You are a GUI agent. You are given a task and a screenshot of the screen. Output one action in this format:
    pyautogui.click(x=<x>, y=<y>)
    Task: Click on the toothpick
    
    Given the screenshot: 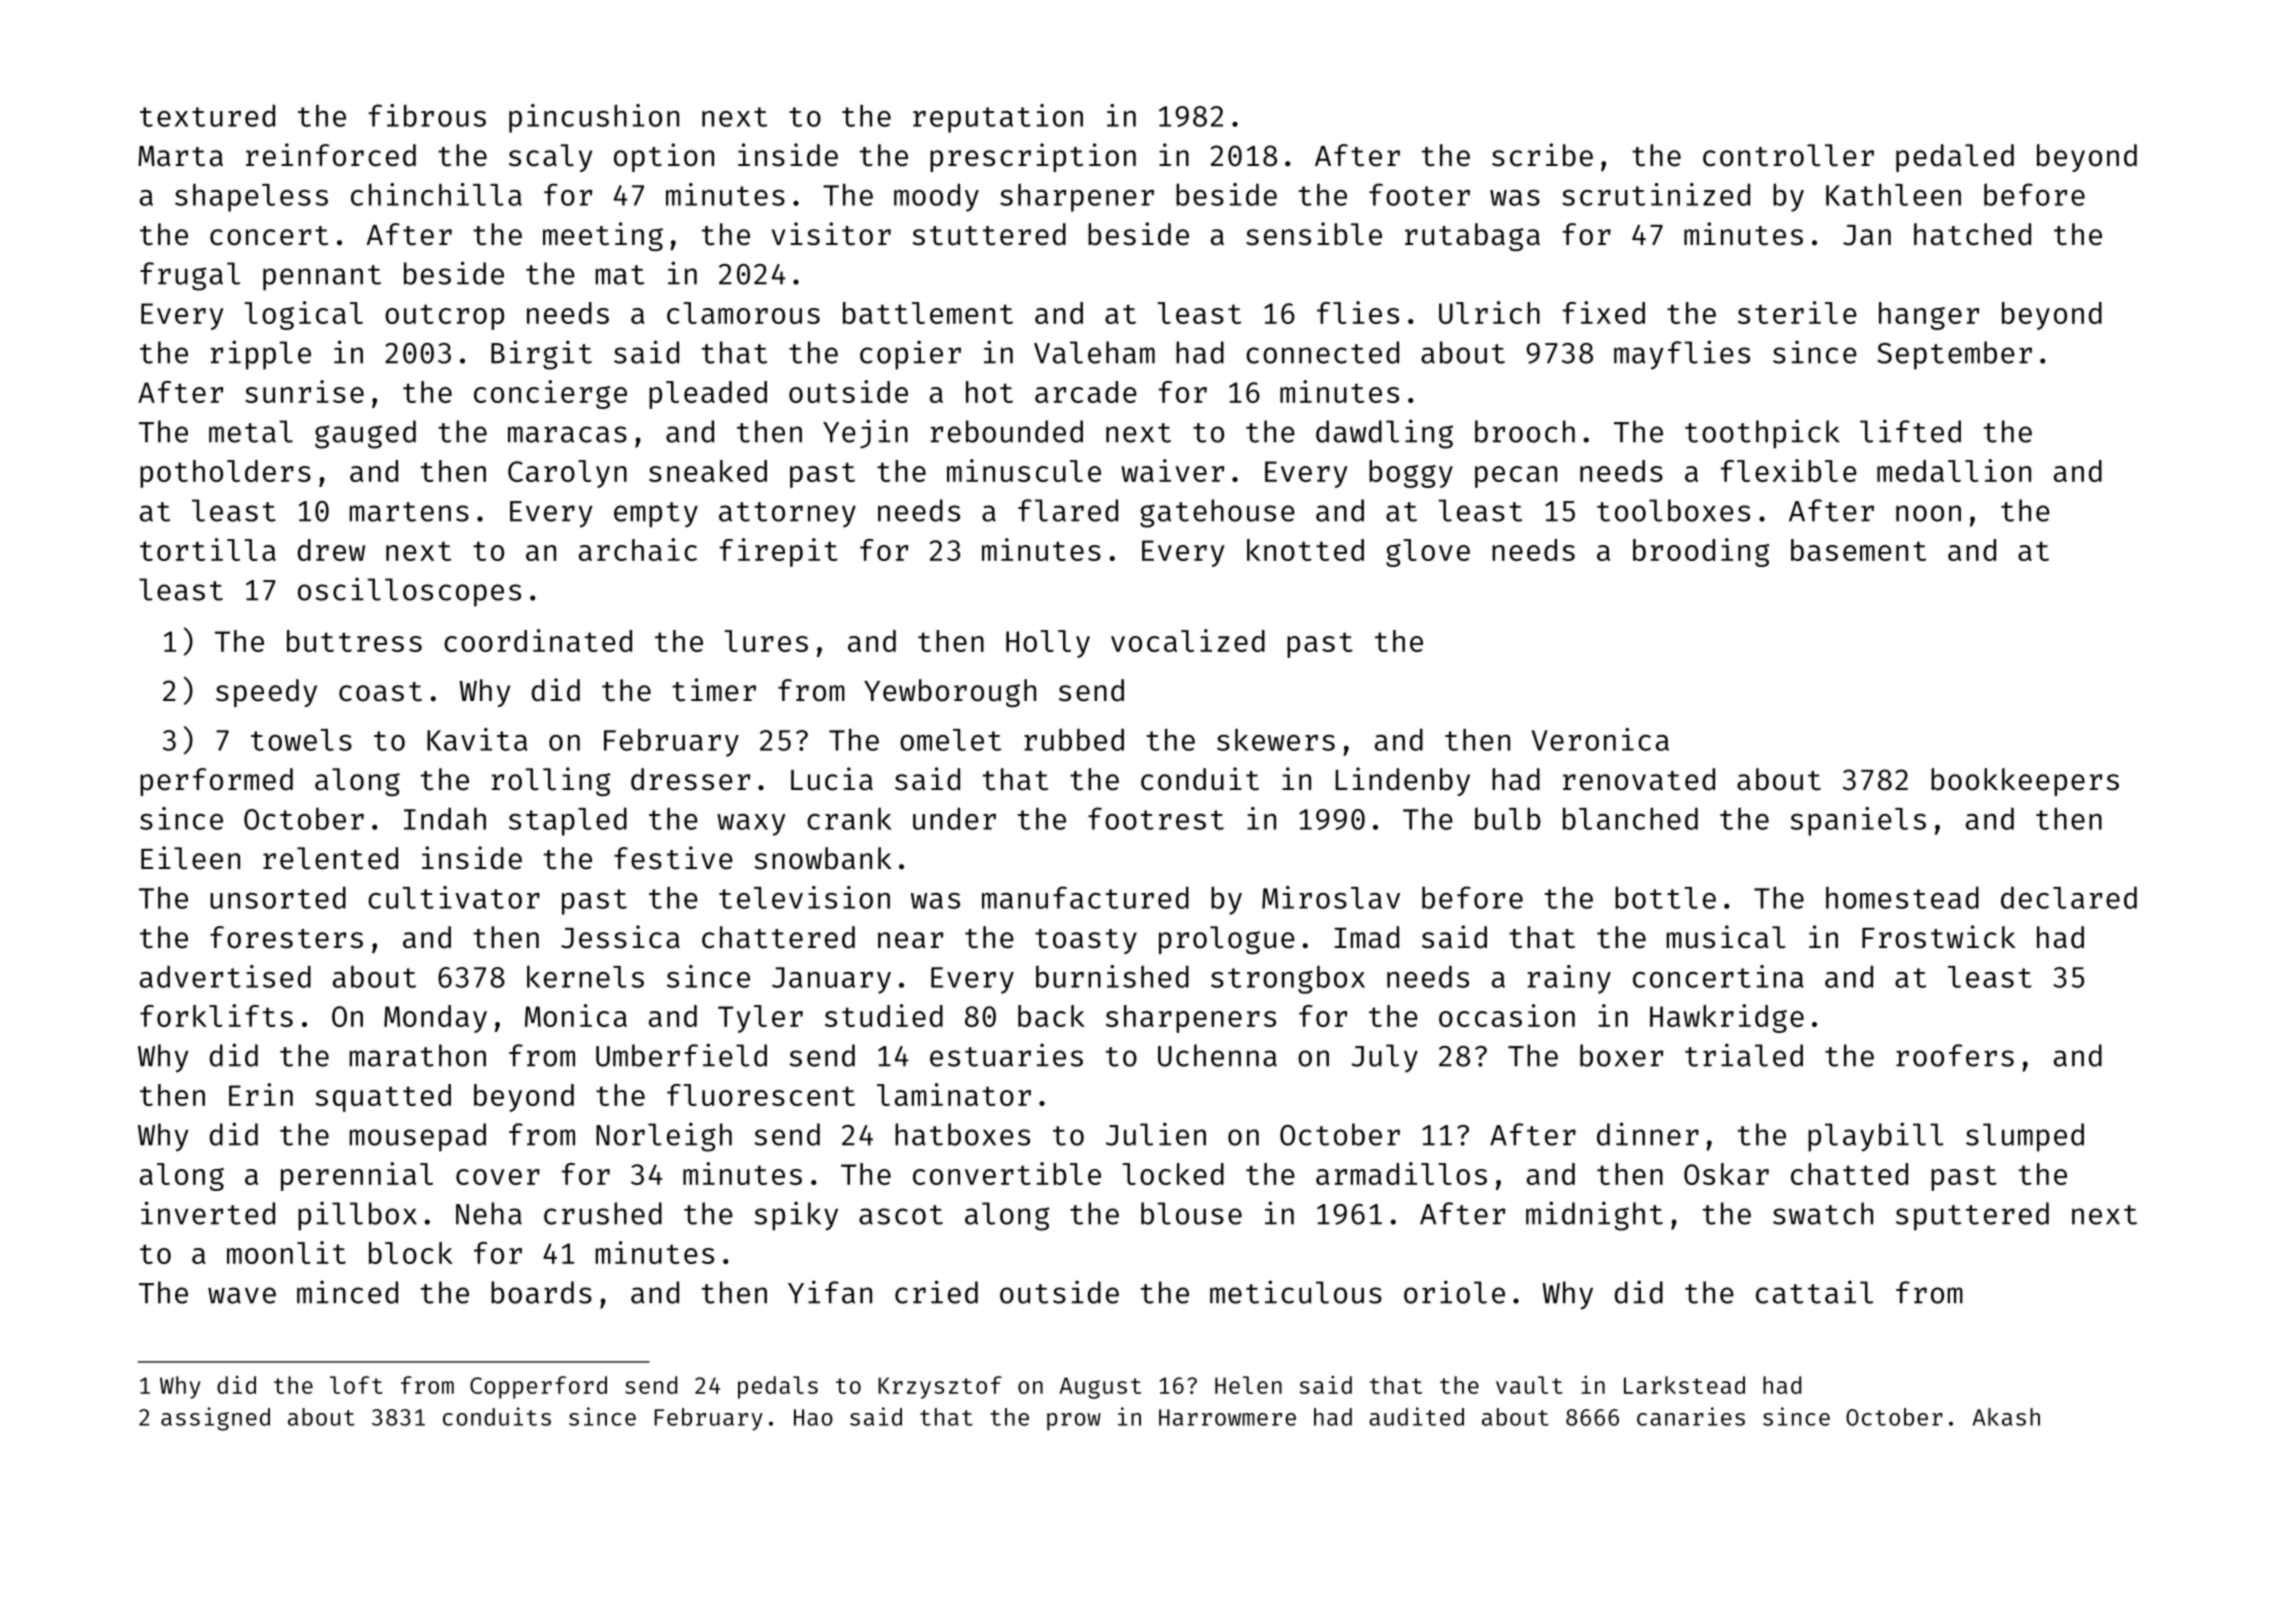 What is the action you would take?
    pyautogui.click(x=1762, y=434)
